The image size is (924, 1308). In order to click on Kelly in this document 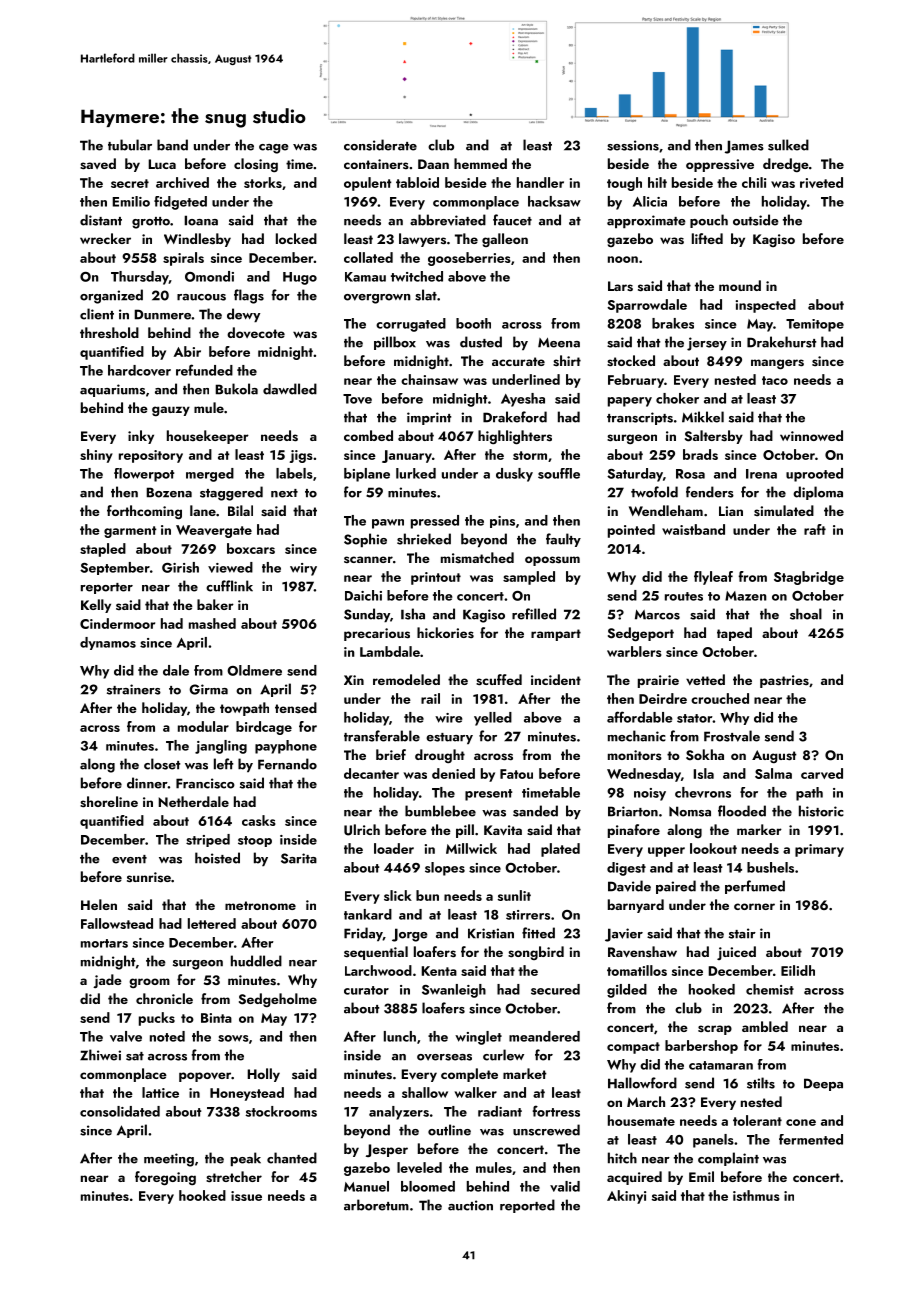, I will do `click(96, 606)`.
